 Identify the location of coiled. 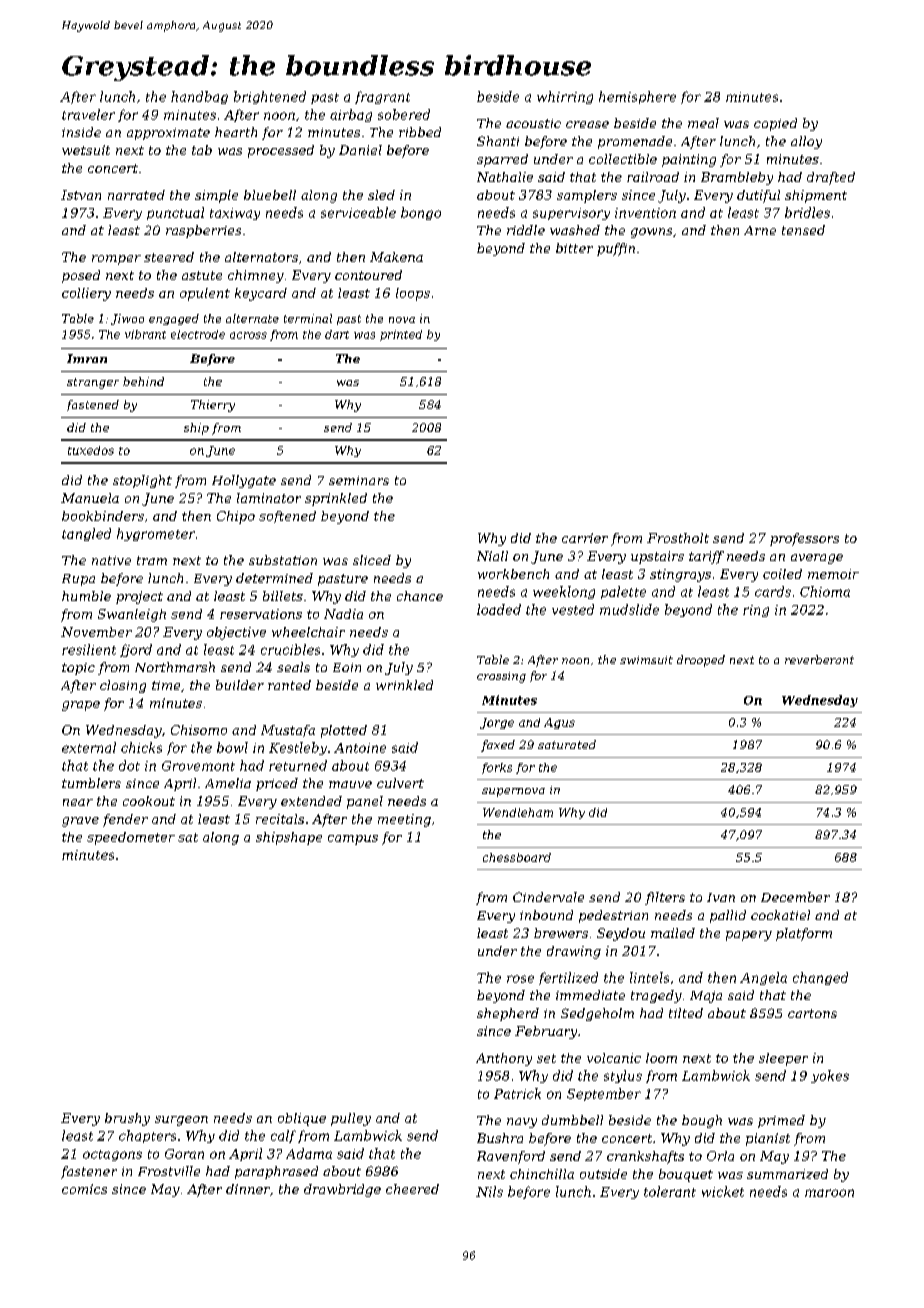
(782, 574).
